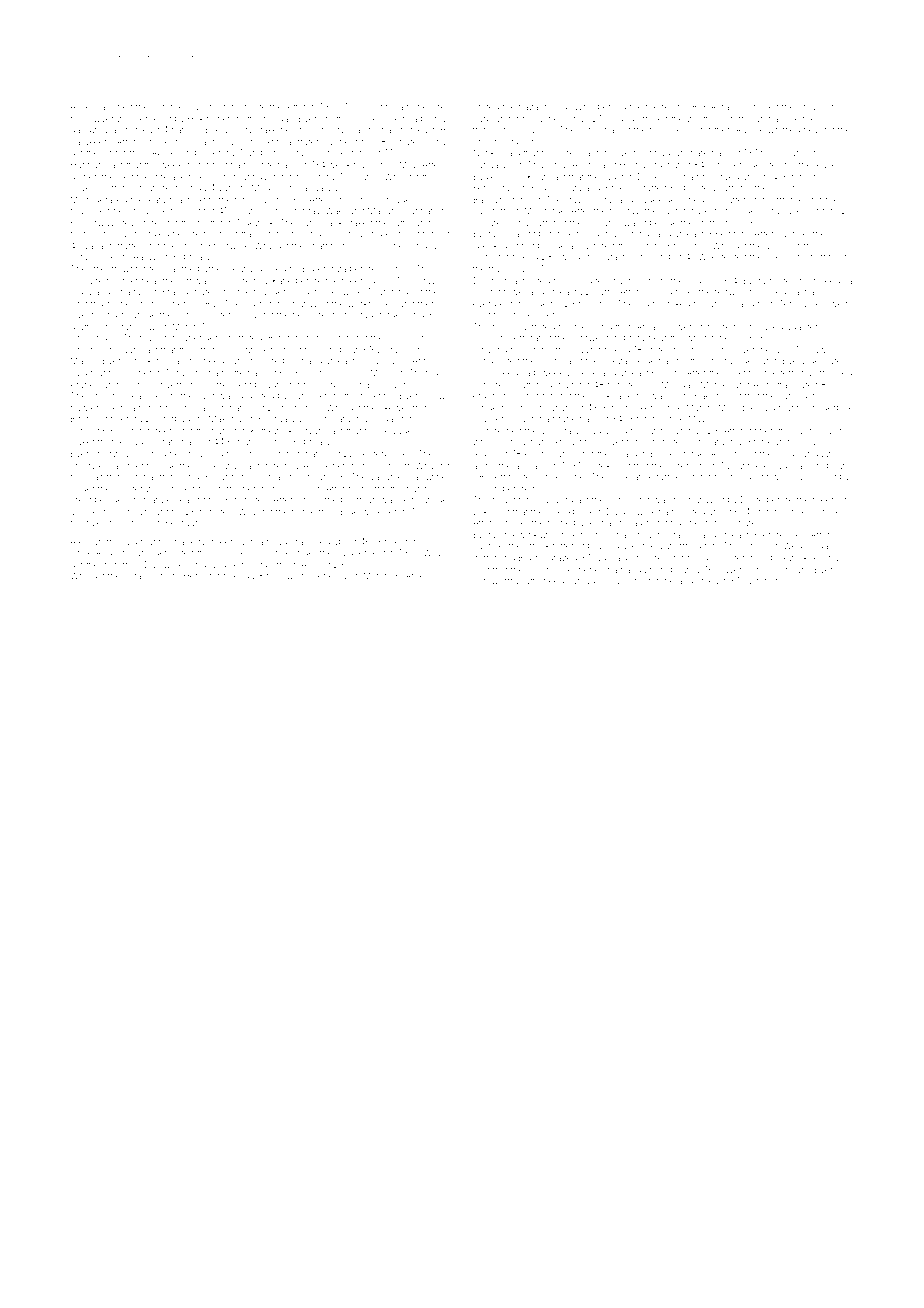 This screenshot has width=924, height=1308. Describe the element at coordinates (436, 396) in the screenshot. I see `slow` at that location.
